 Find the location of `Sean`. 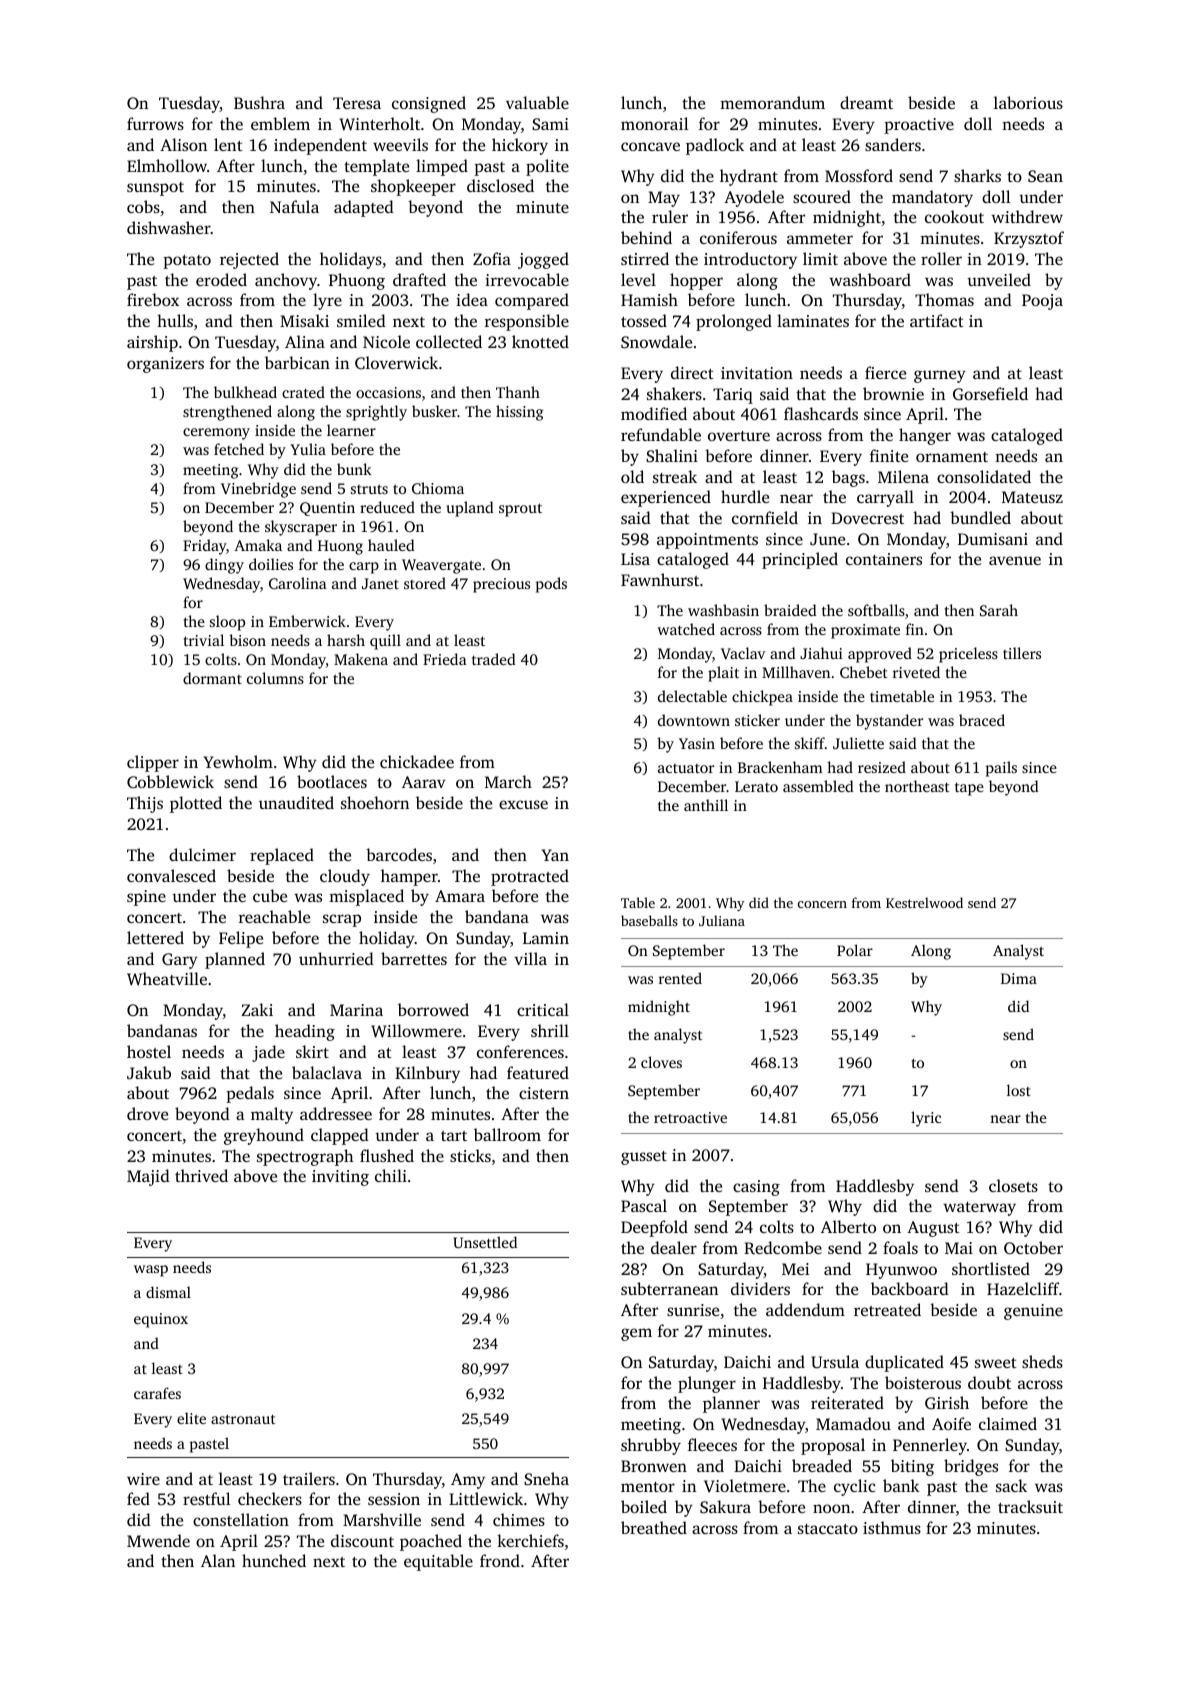

Sean is located at coordinates (1045, 176).
